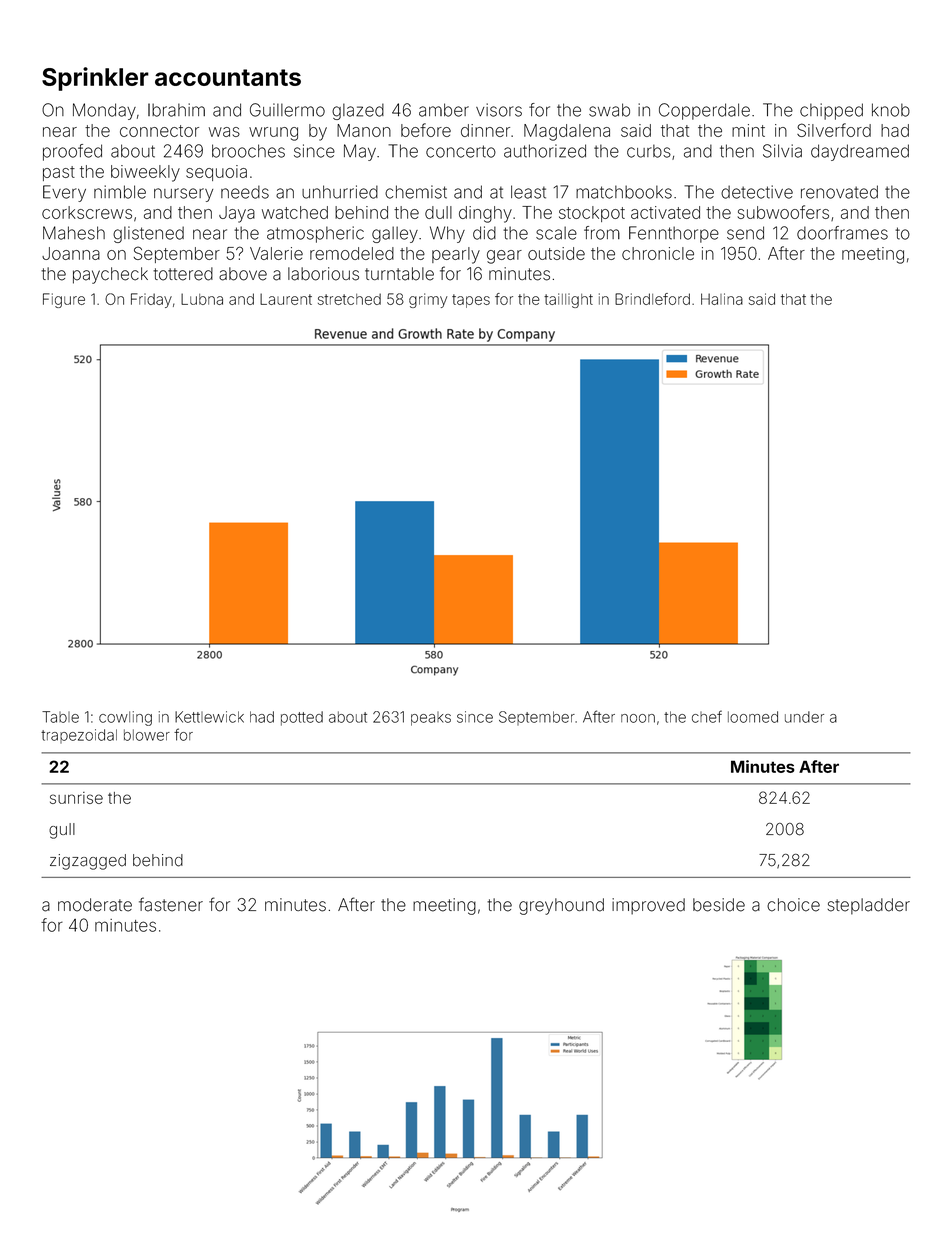 The height and width of the image is (1233, 952). I want to click on Lubna, so click(202, 299).
